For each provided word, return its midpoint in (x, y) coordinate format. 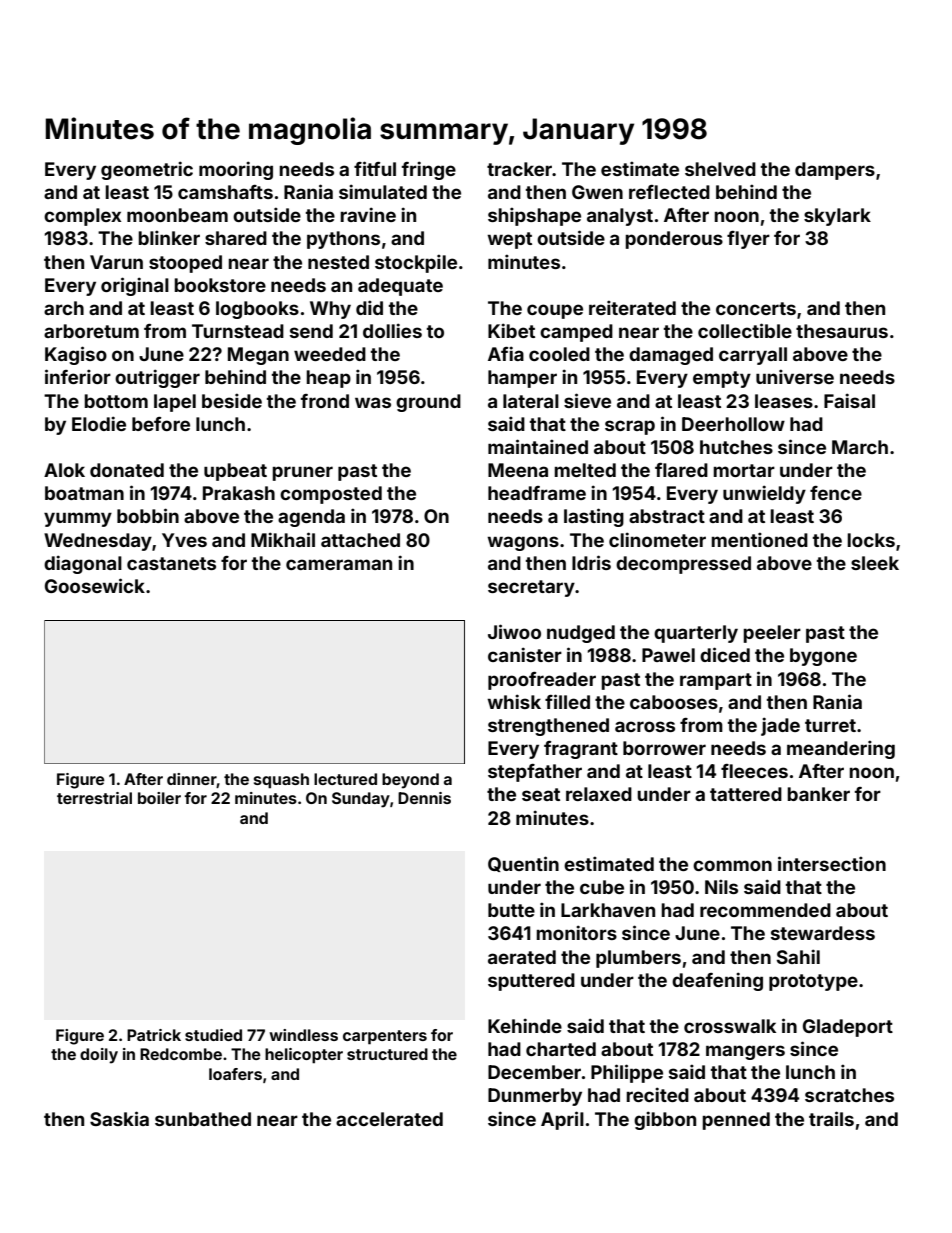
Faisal (849, 400)
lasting (594, 517)
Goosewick (95, 585)
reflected (669, 192)
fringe (429, 170)
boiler (159, 798)
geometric (147, 170)
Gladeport (848, 1028)
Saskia (119, 1118)
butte (511, 910)
